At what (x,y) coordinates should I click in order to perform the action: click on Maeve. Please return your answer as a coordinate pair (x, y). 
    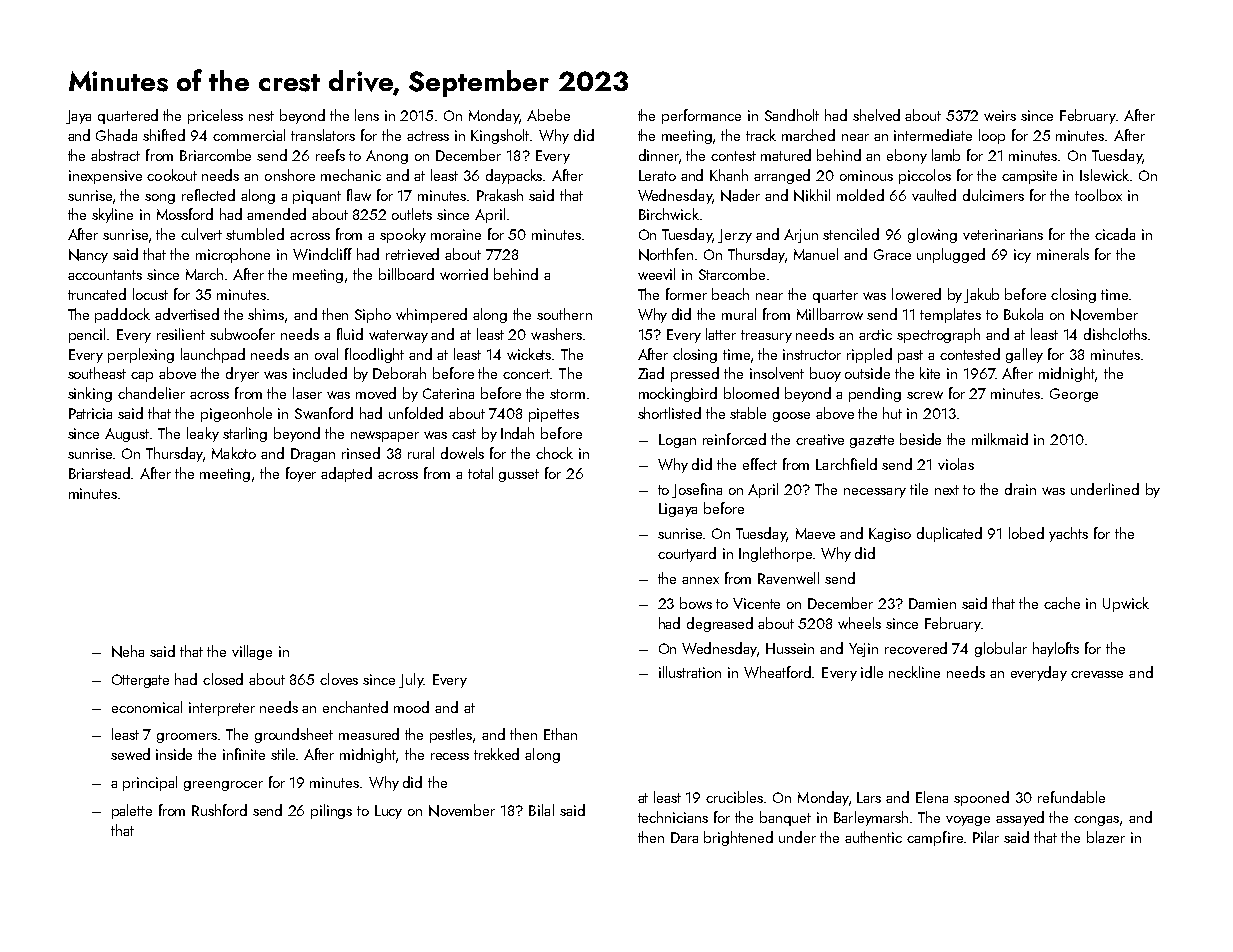
    Looking at the image, I should click on (815, 533).
